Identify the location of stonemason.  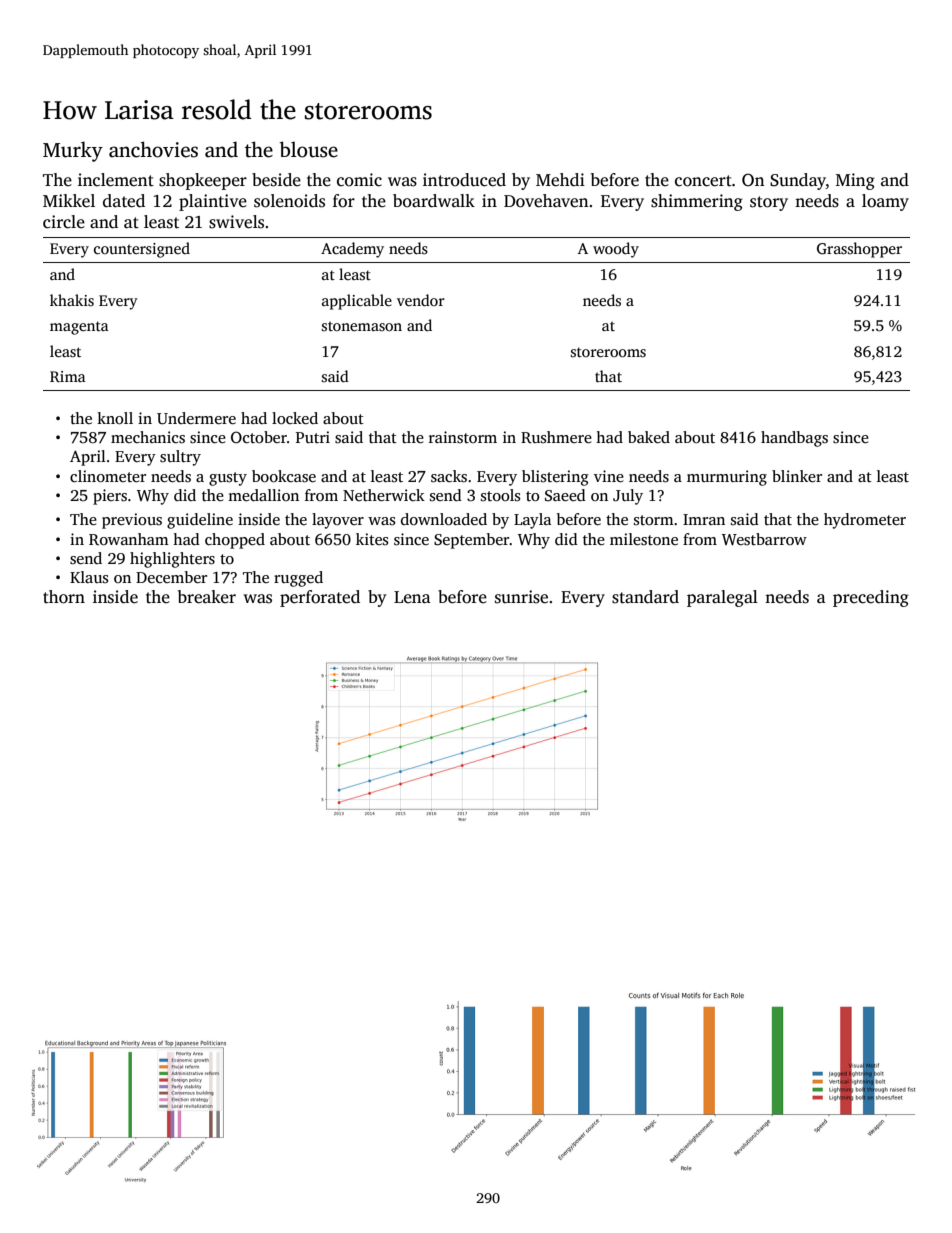
(362, 326).
